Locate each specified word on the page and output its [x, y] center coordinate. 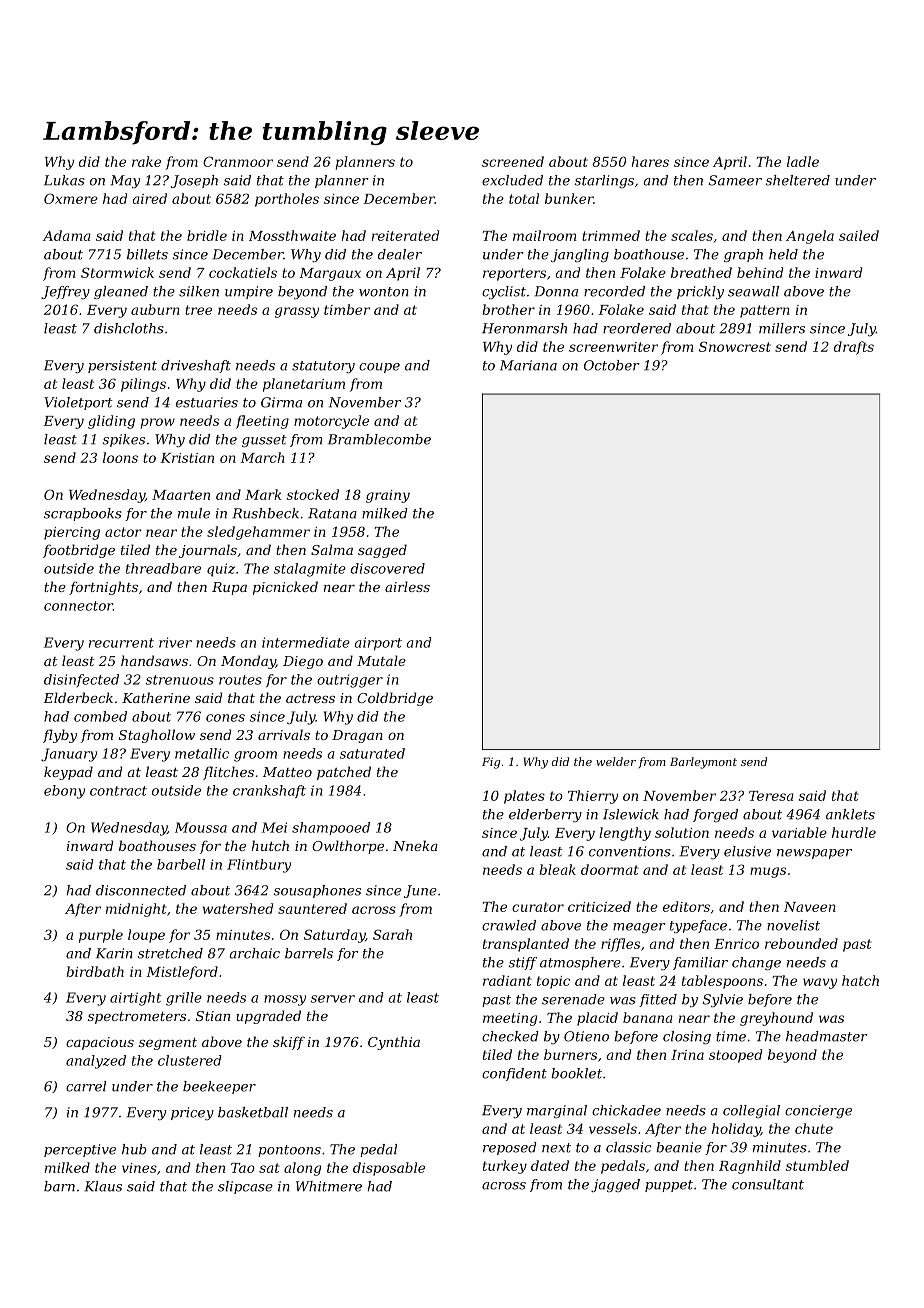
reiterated [405, 235]
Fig [491, 763]
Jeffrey [65, 292]
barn [59, 1186]
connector [78, 606]
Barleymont [703, 763]
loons [120, 457]
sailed [859, 235]
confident [514, 1074]
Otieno [586, 1036]
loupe [146, 936]
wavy [820, 983]
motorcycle [331, 422]
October [612, 365]
